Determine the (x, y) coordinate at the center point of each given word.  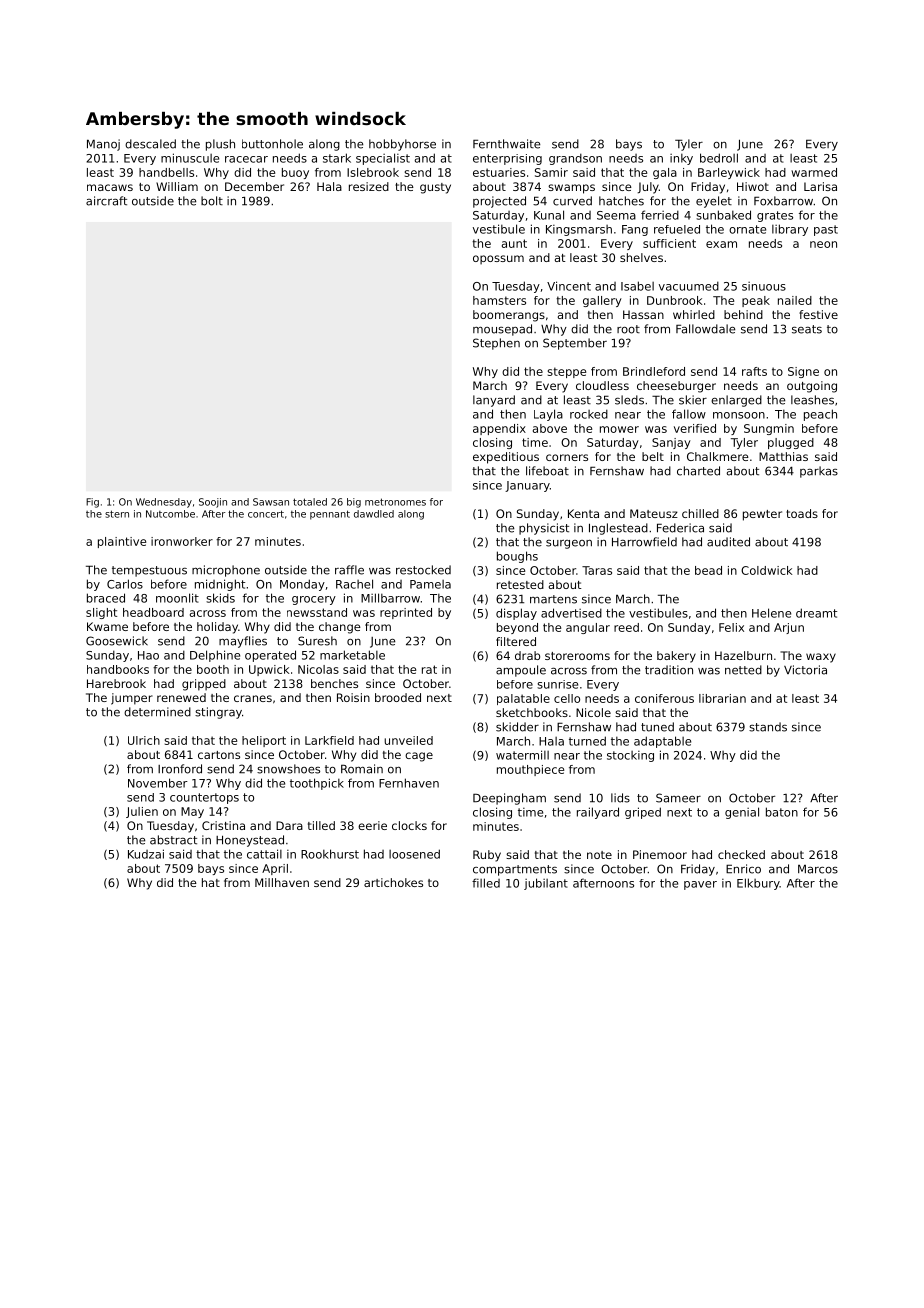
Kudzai (146, 854)
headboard (153, 612)
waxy (821, 658)
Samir (551, 172)
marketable (352, 655)
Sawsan (271, 502)
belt (653, 456)
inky (681, 159)
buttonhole (272, 144)
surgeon (569, 544)
